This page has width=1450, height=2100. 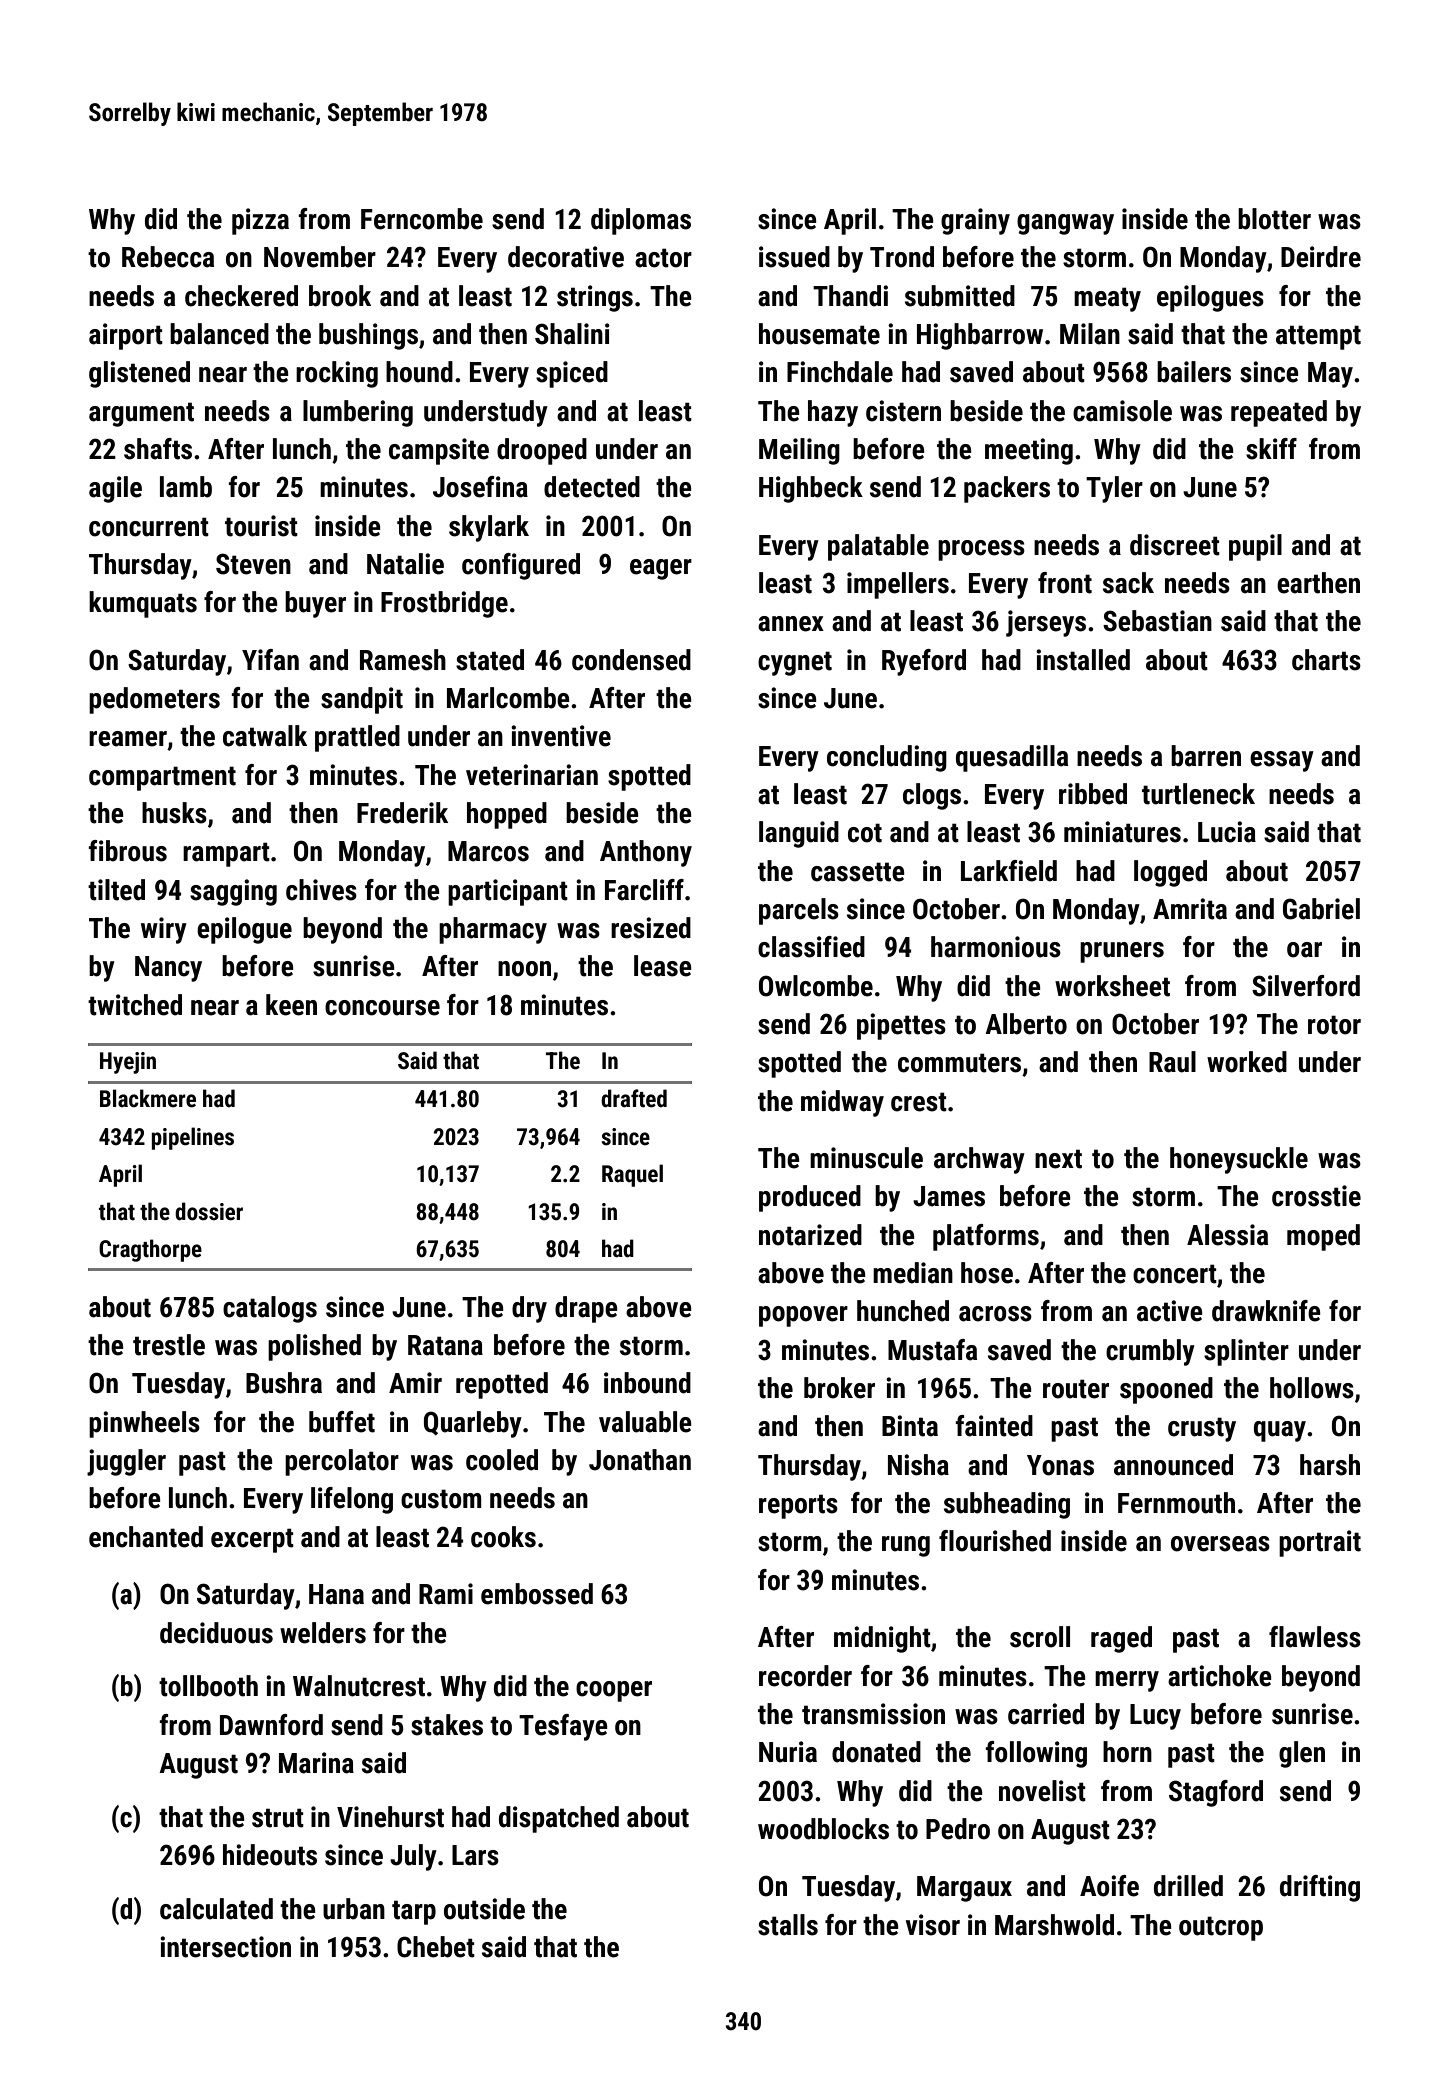 I want to click on drafted, so click(x=634, y=1098).
